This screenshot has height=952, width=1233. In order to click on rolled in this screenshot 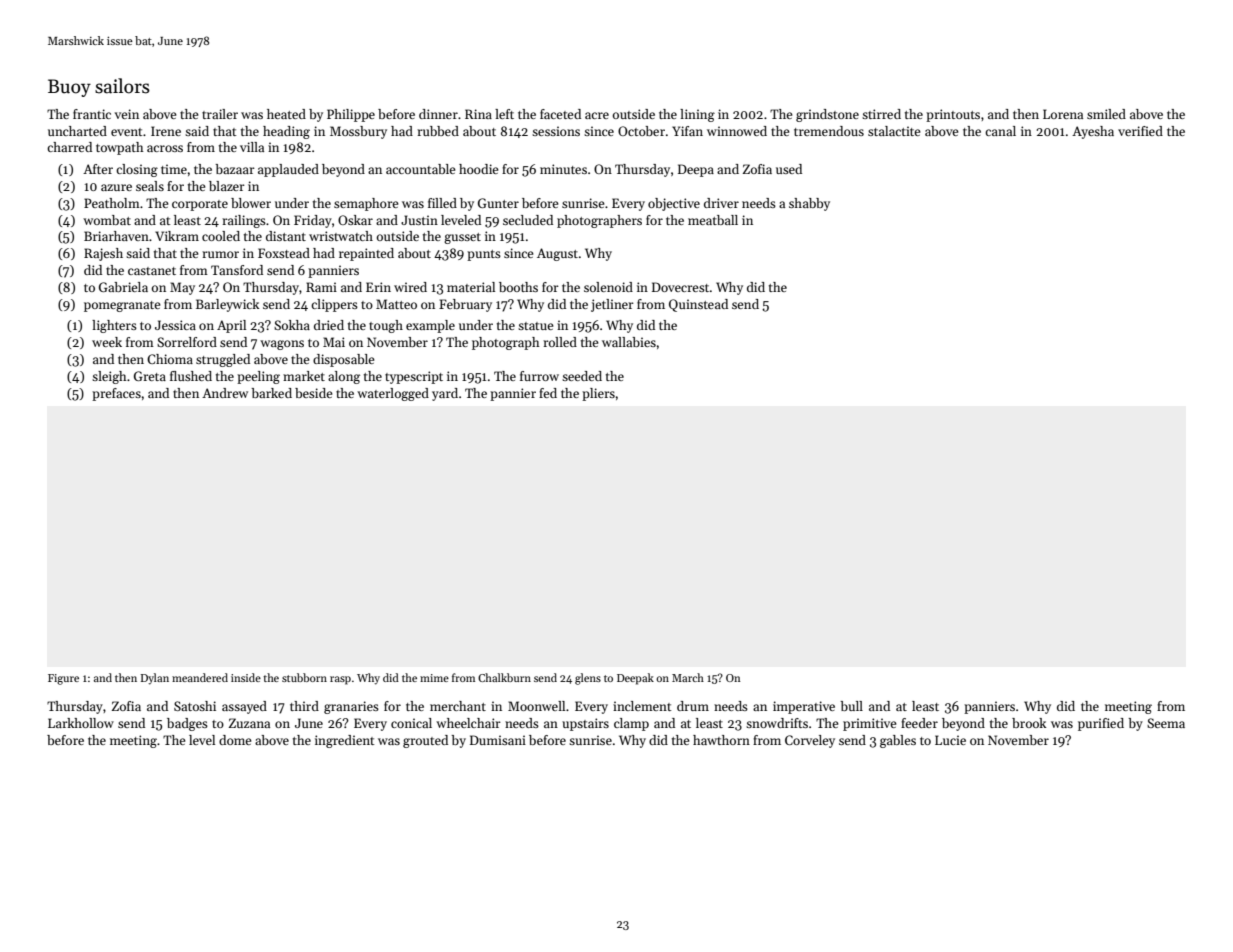, I will do `click(560, 342)`.
